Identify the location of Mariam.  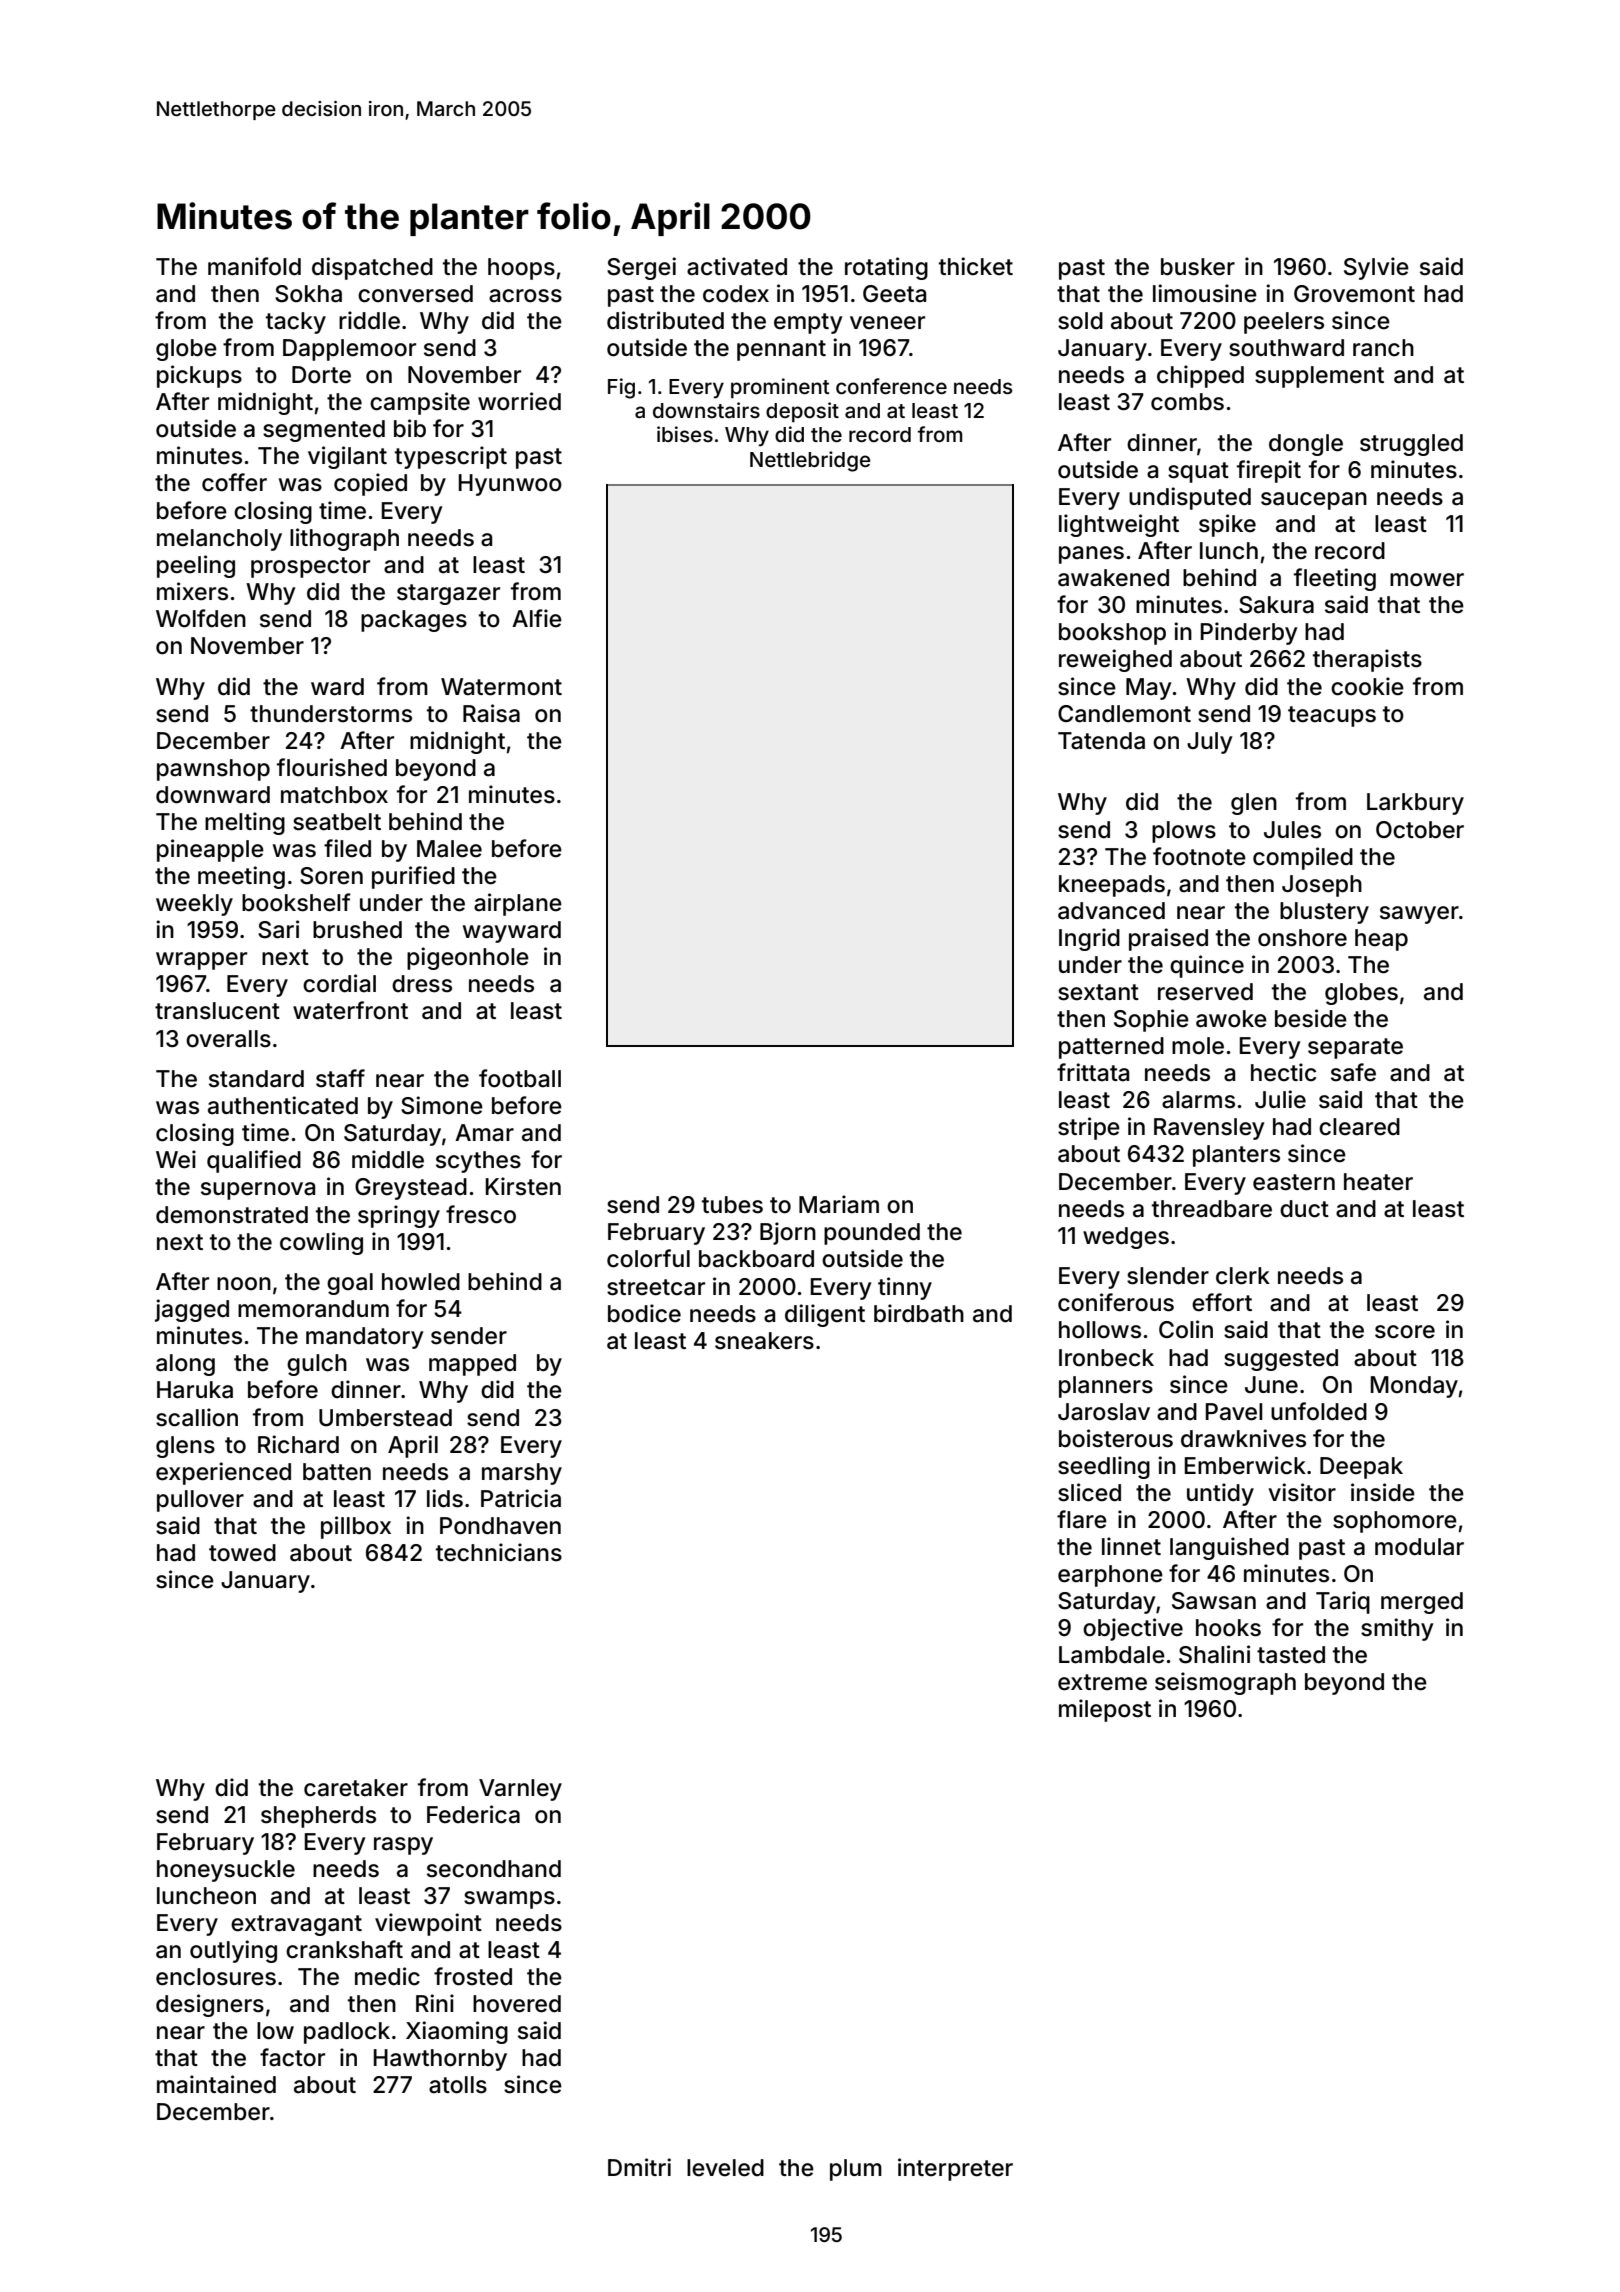
(839, 1204).
